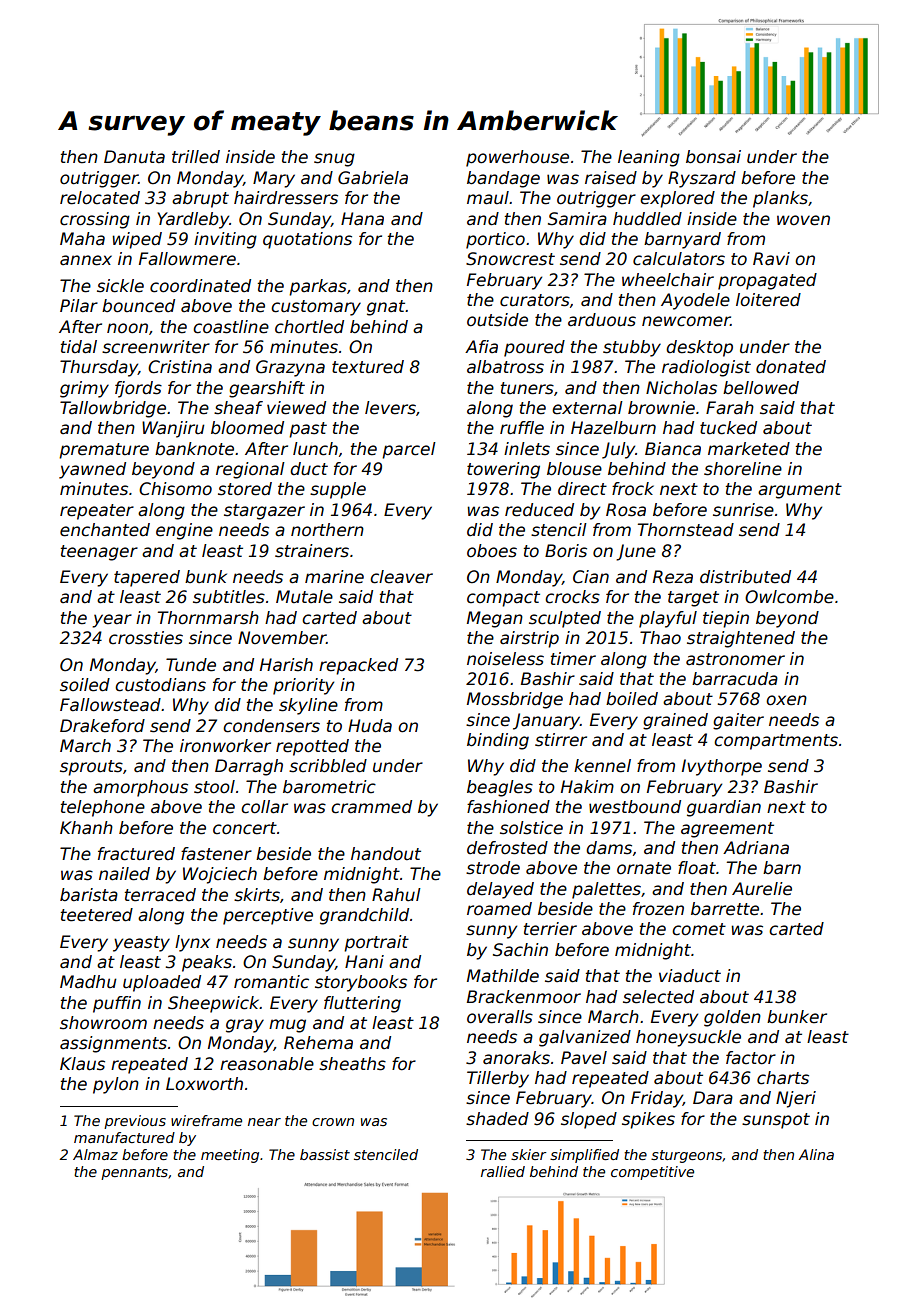 The height and width of the screenshot is (1316, 908). I want to click on westbound, so click(635, 807).
